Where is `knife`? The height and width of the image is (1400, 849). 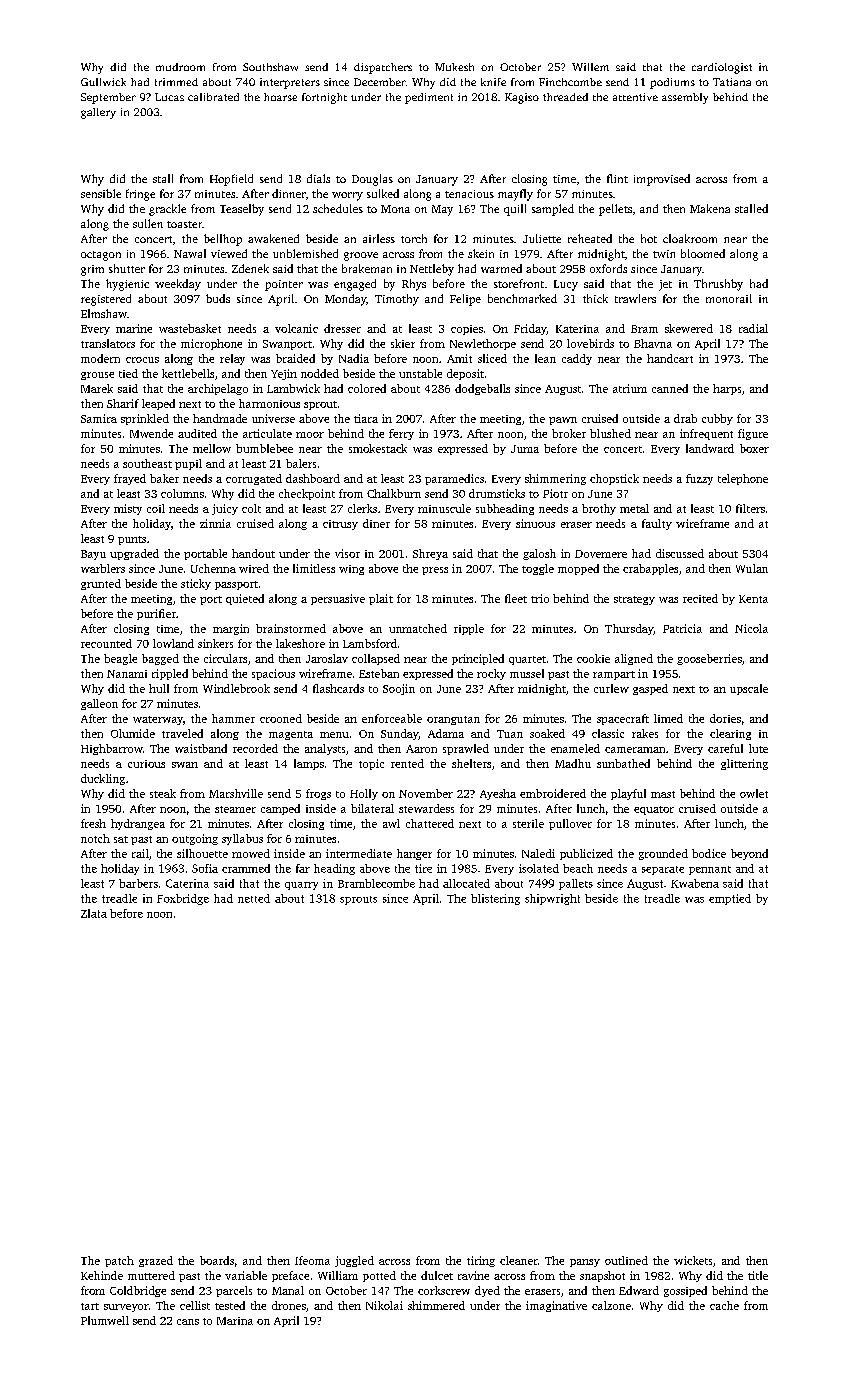
knife is located at coordinates (493, 82).
